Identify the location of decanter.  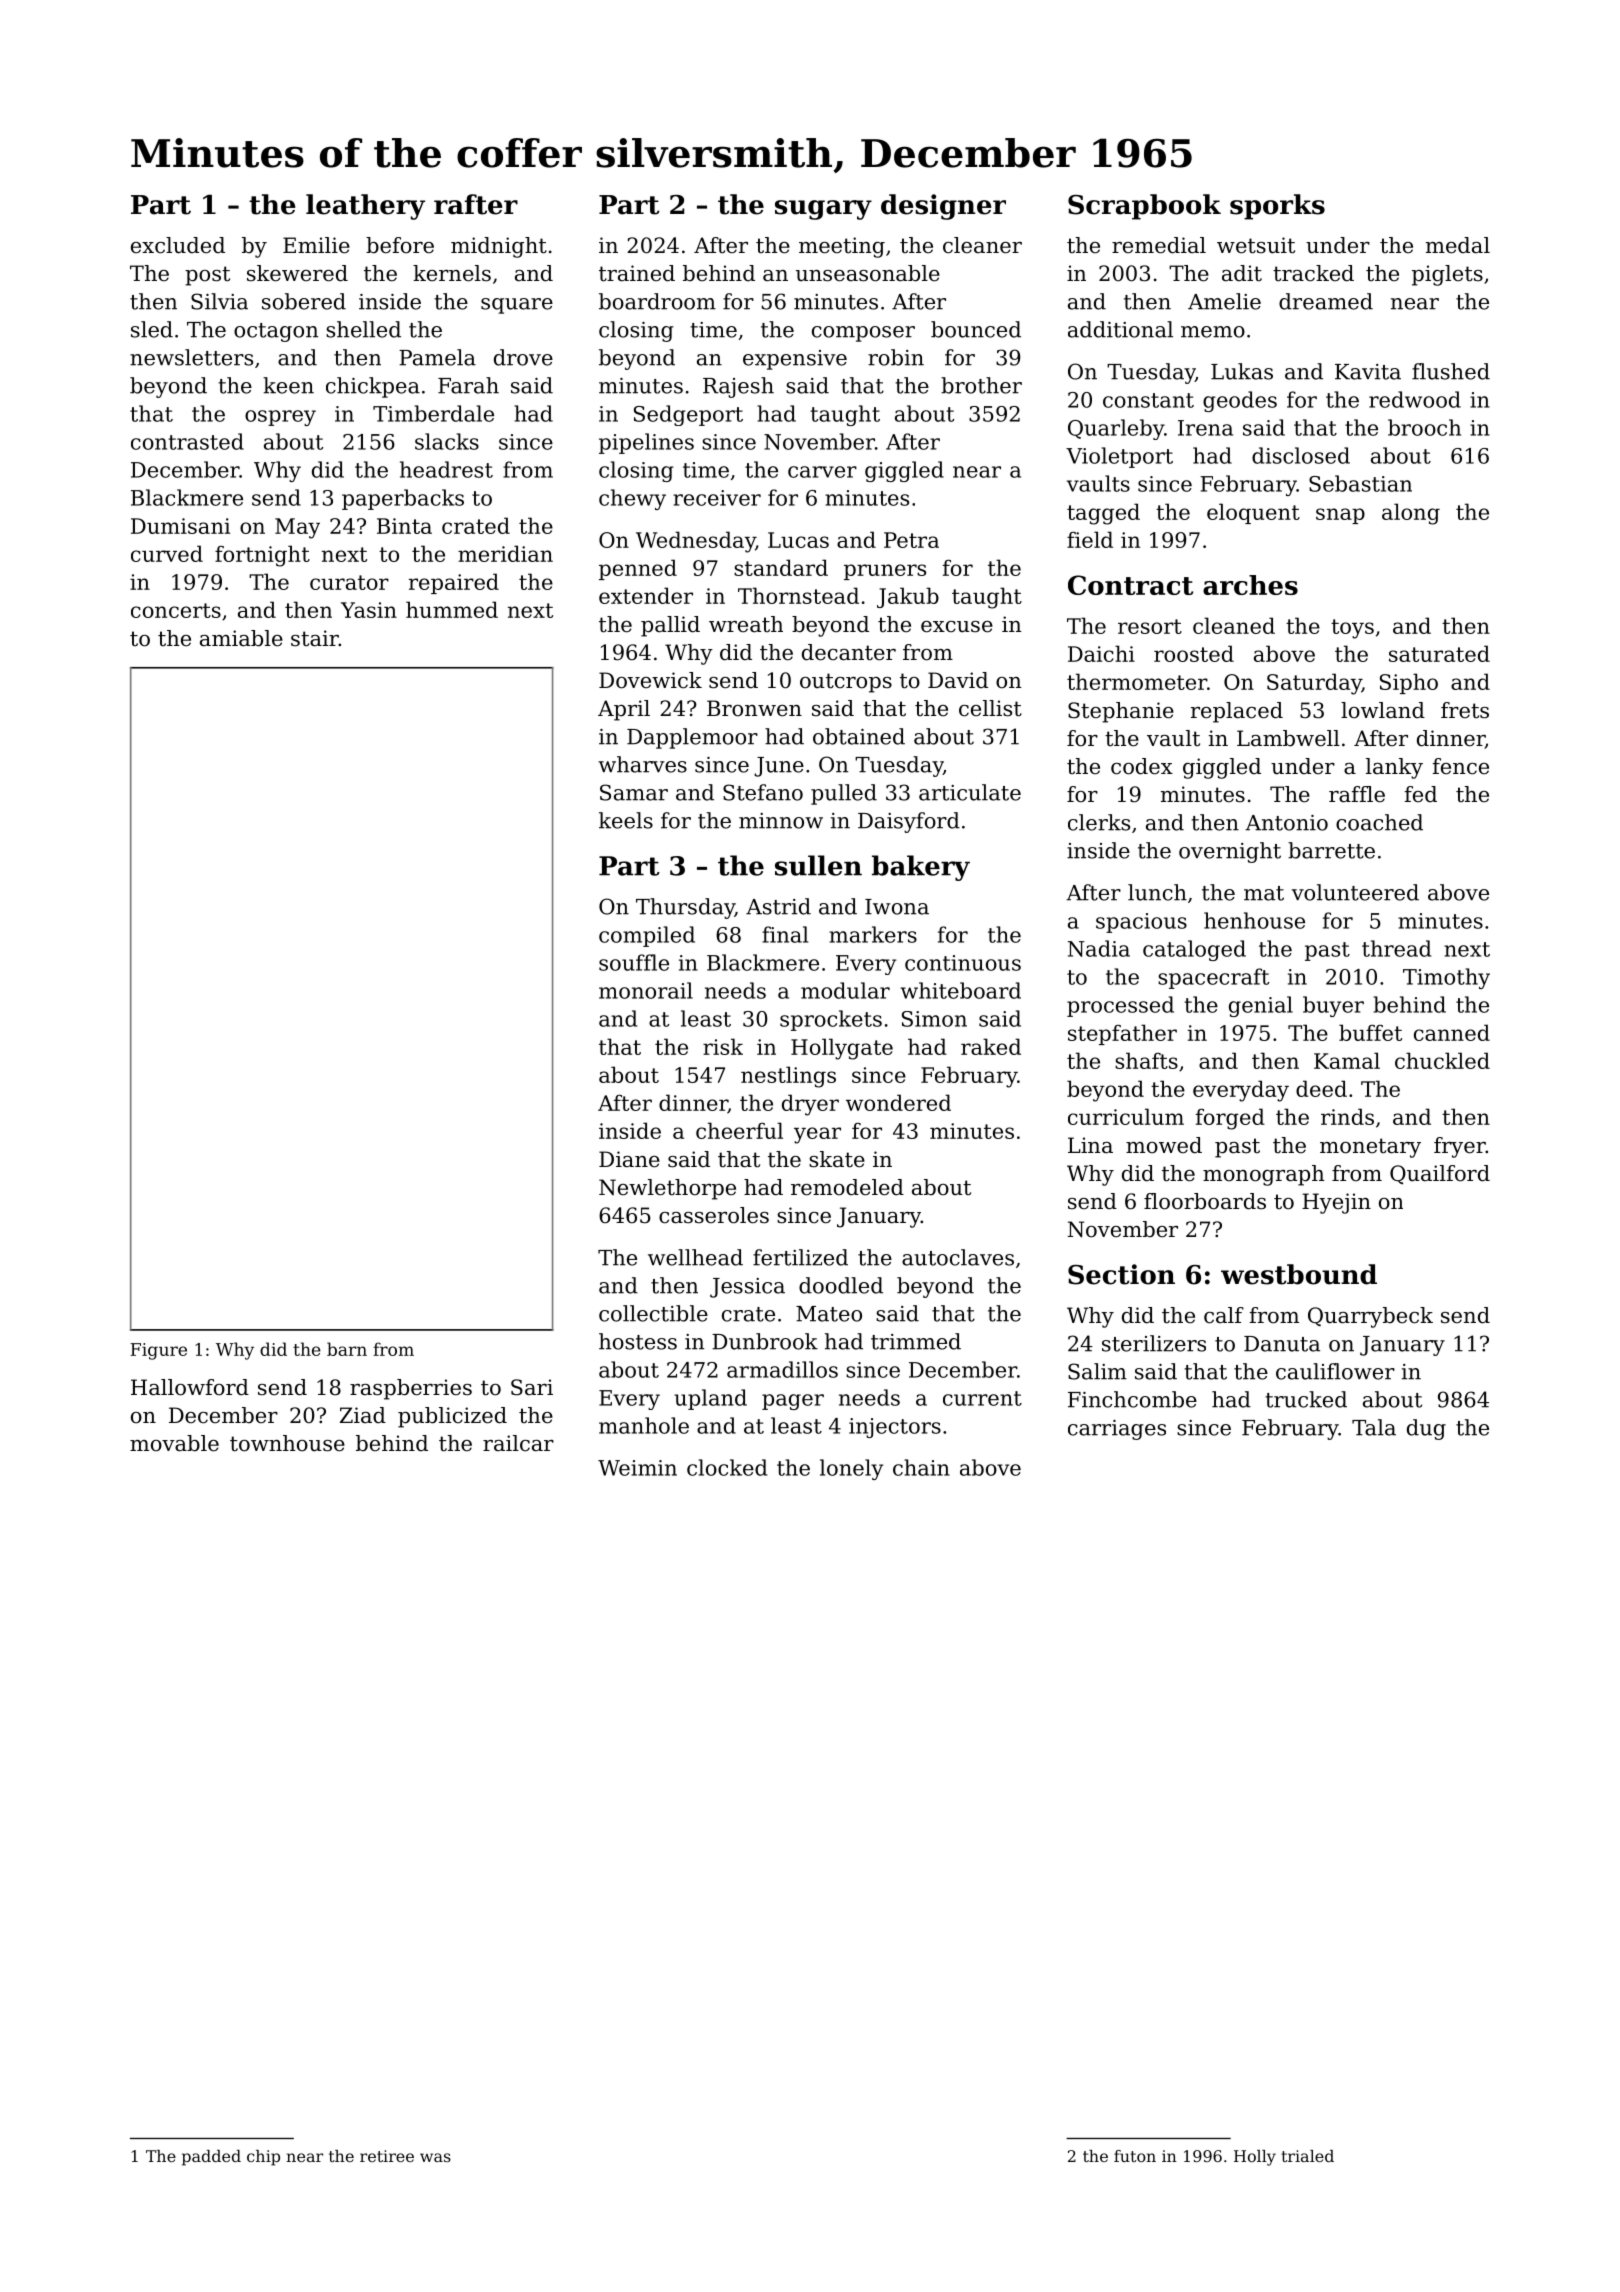
(849, 652).
